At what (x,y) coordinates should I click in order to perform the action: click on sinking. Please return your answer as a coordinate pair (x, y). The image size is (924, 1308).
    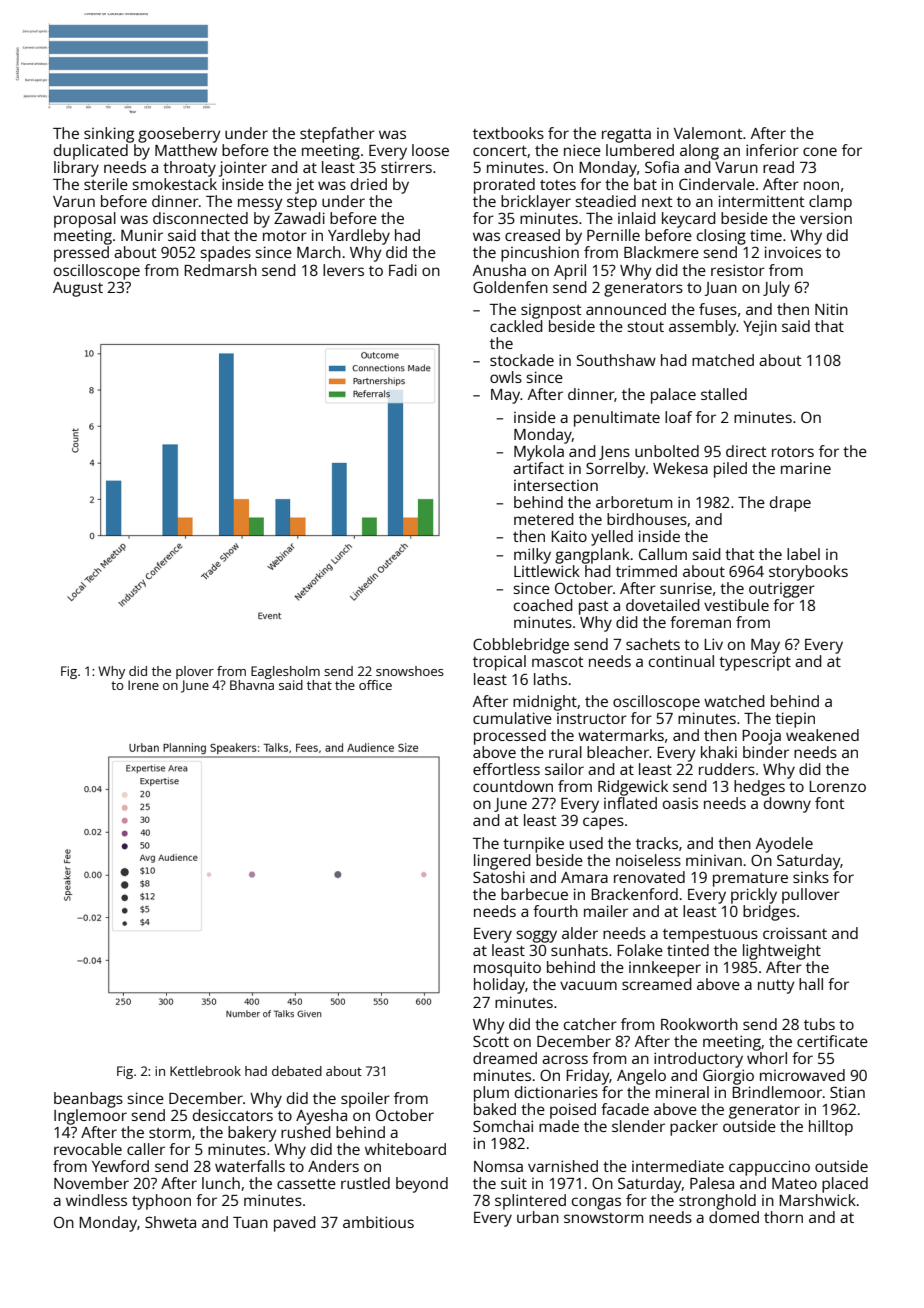
    Looking at the image, I should click on (109, 135).
